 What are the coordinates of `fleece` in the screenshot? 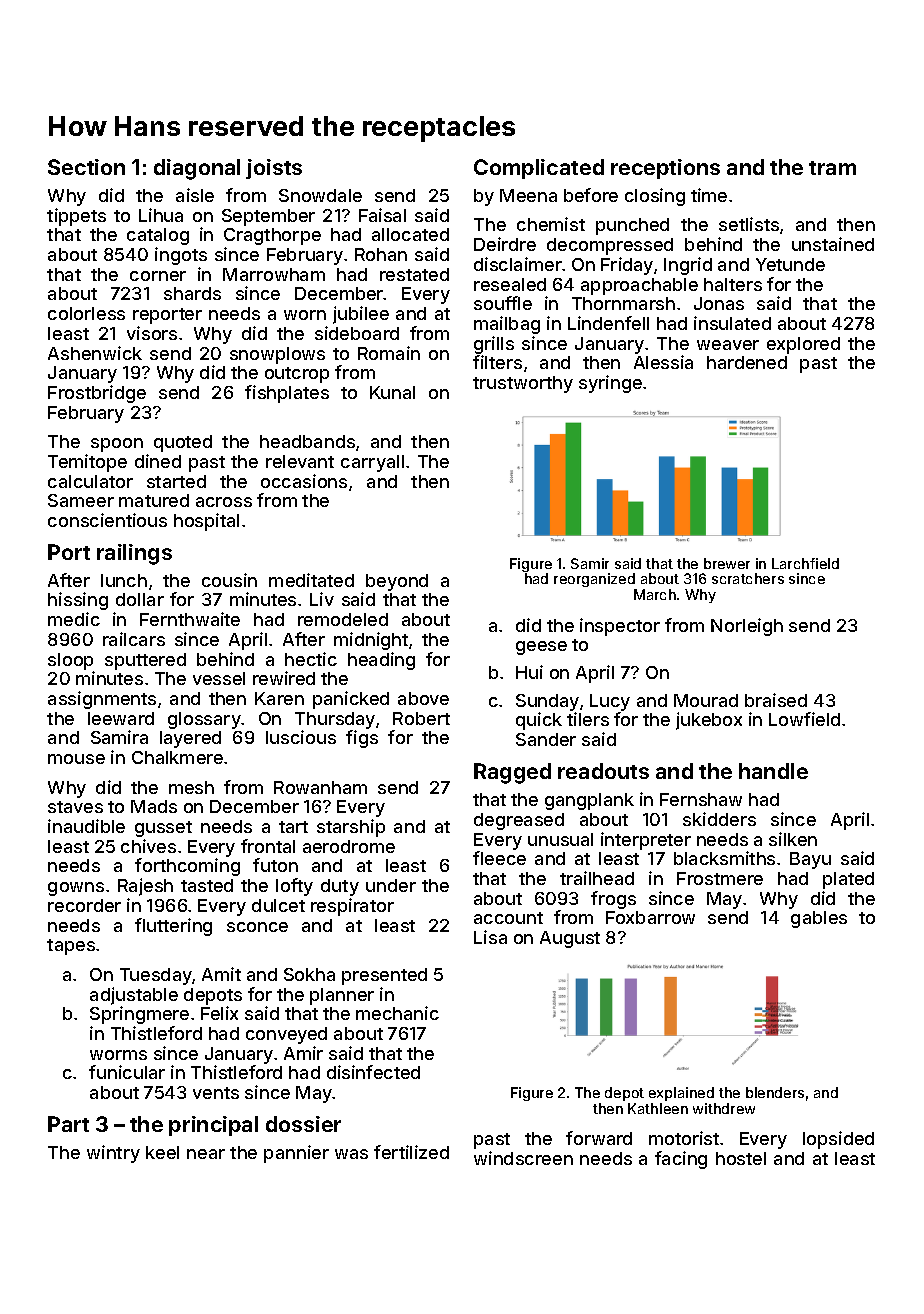 It's located at (499, 858).
